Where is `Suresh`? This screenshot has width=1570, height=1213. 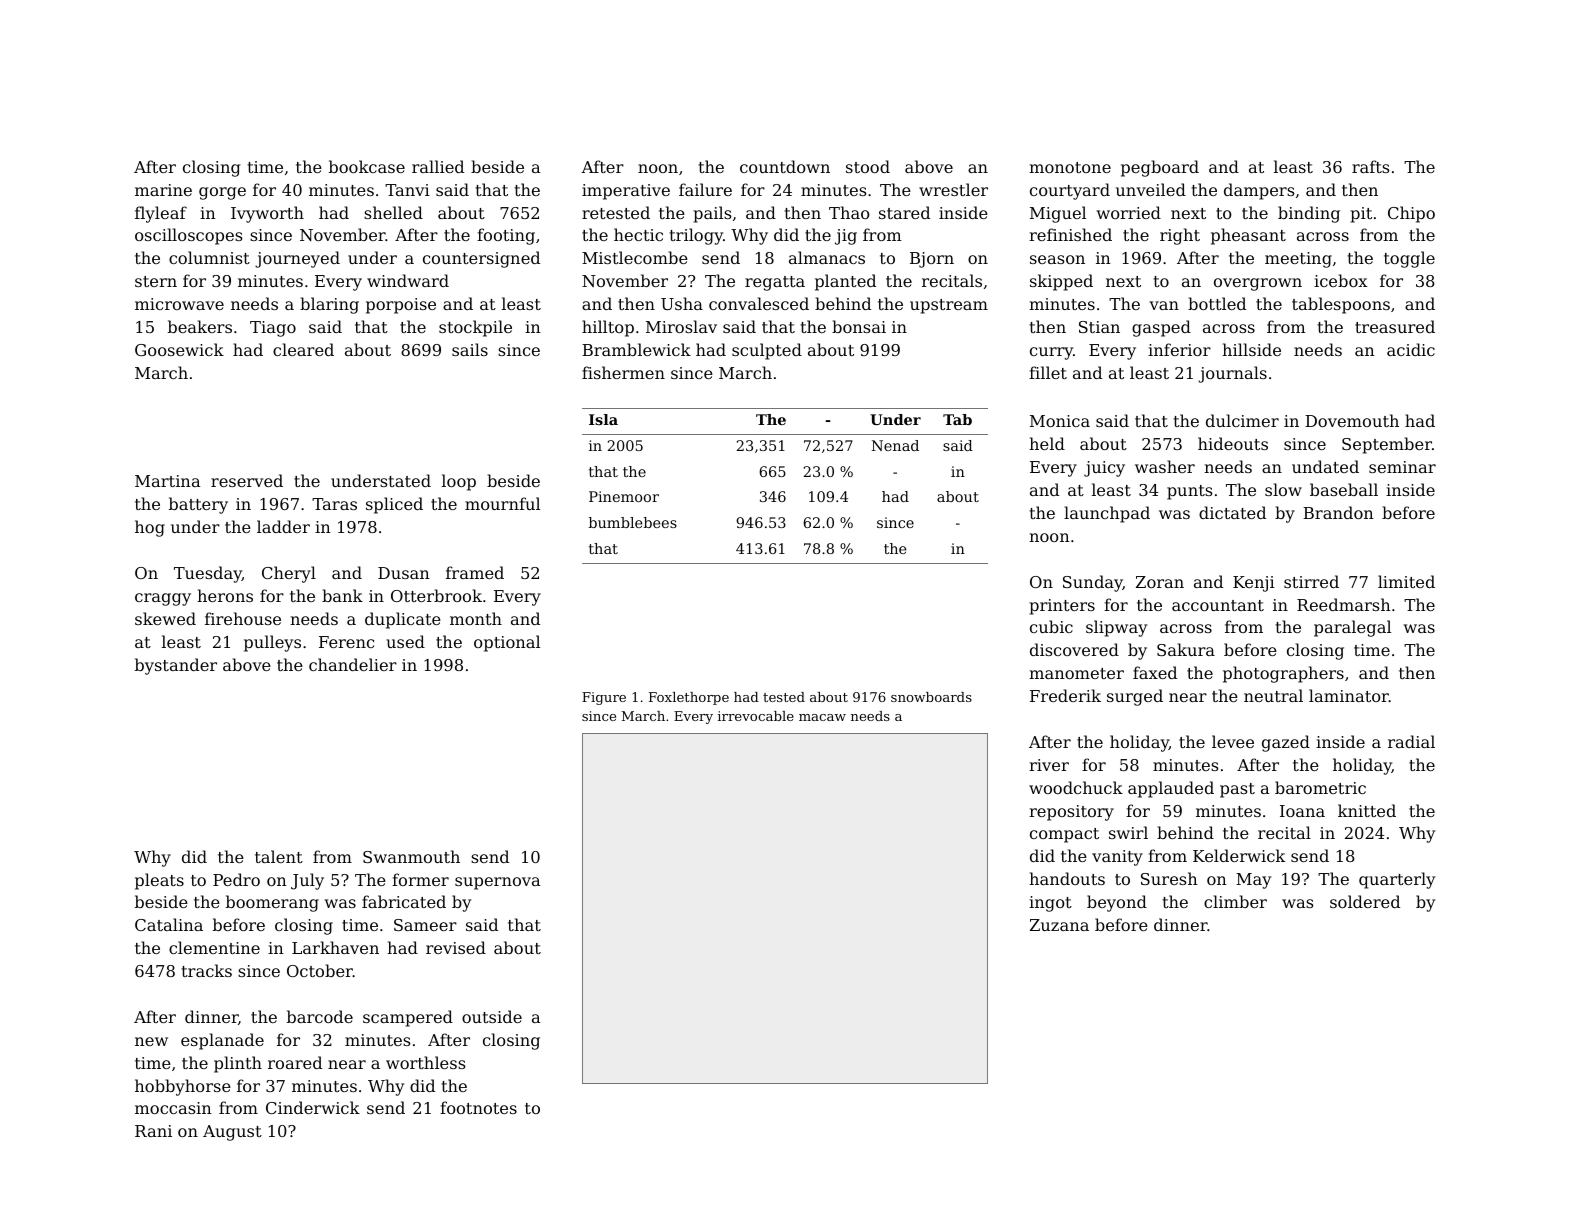 Suresh is located at coordinates (1169, 878).
